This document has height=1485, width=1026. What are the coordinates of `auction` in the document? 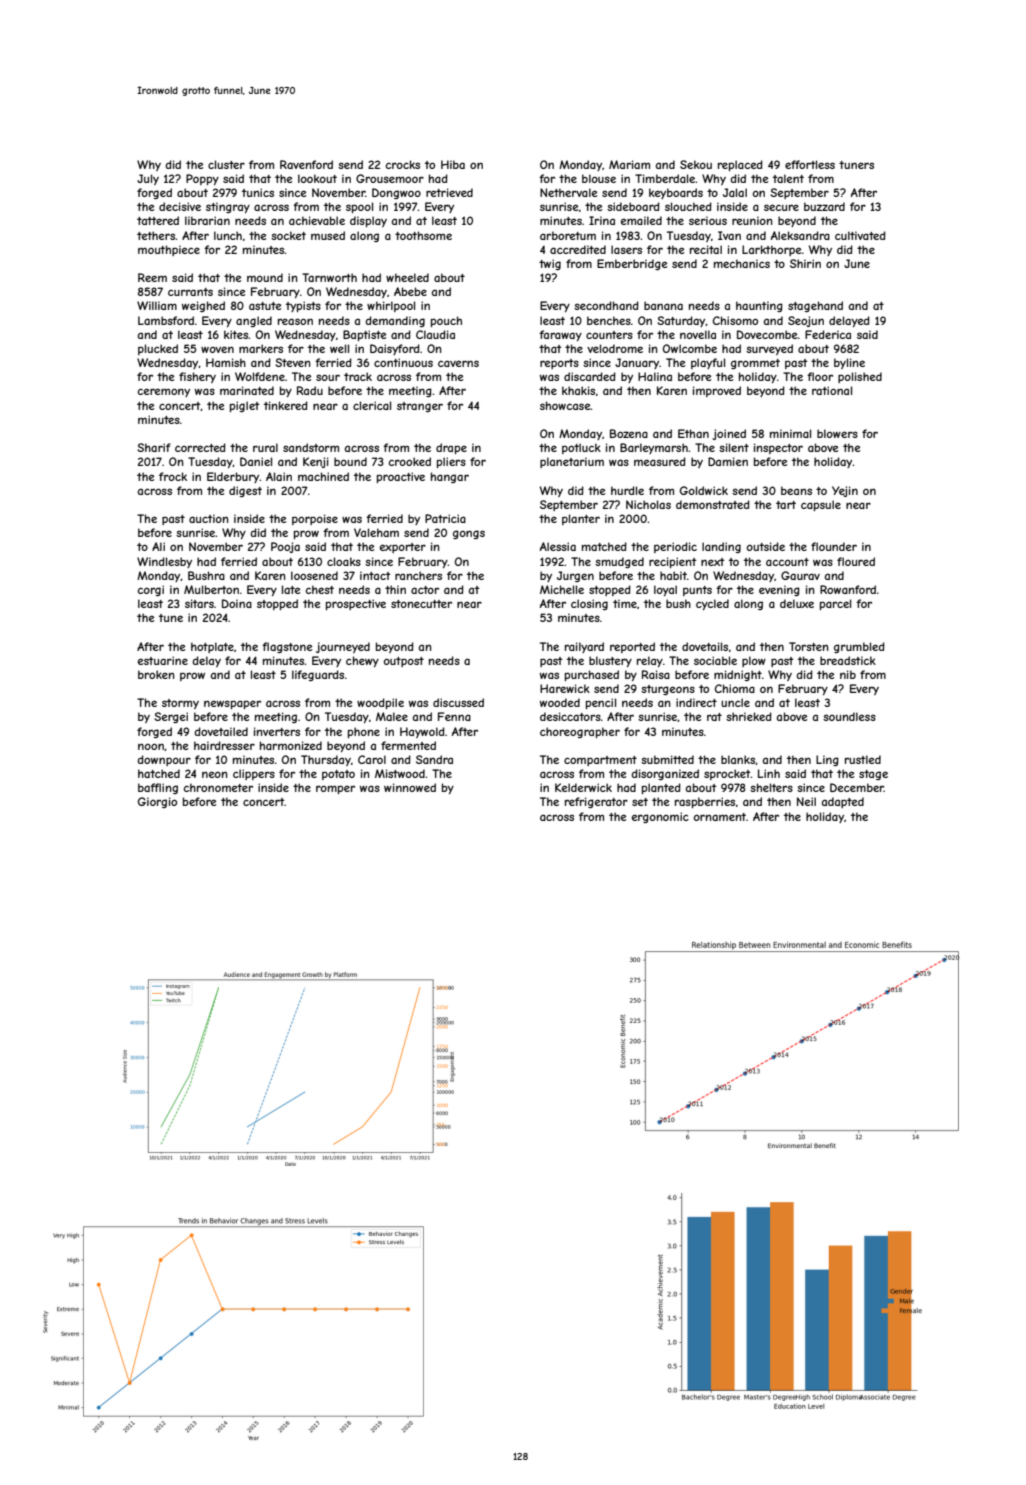 It's located at (209, 518).
